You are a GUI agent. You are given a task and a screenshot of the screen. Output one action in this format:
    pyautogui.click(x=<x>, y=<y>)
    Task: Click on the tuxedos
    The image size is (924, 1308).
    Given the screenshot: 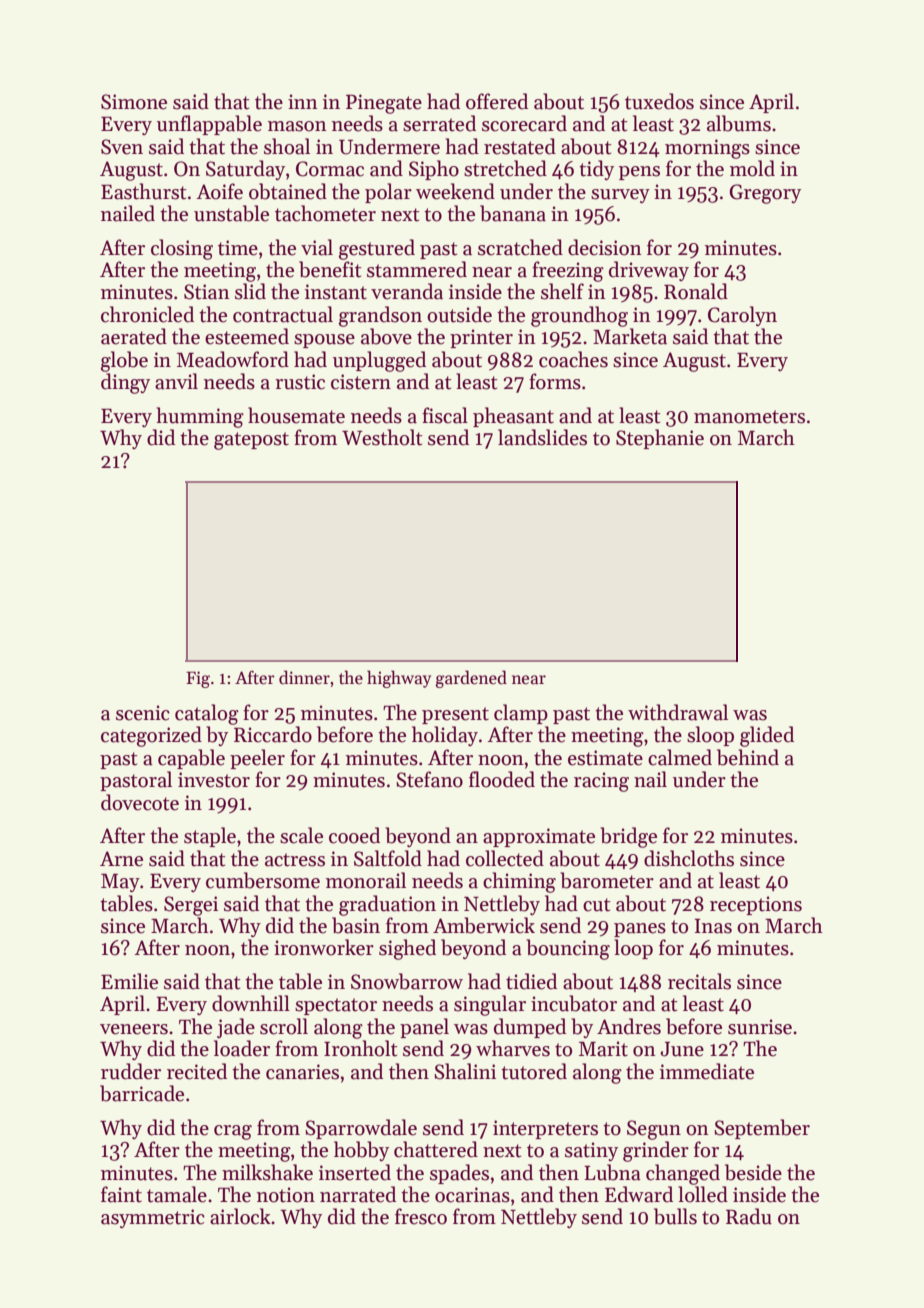 What is the action you would take?
    pyautogui.click(x=659, y=101)
